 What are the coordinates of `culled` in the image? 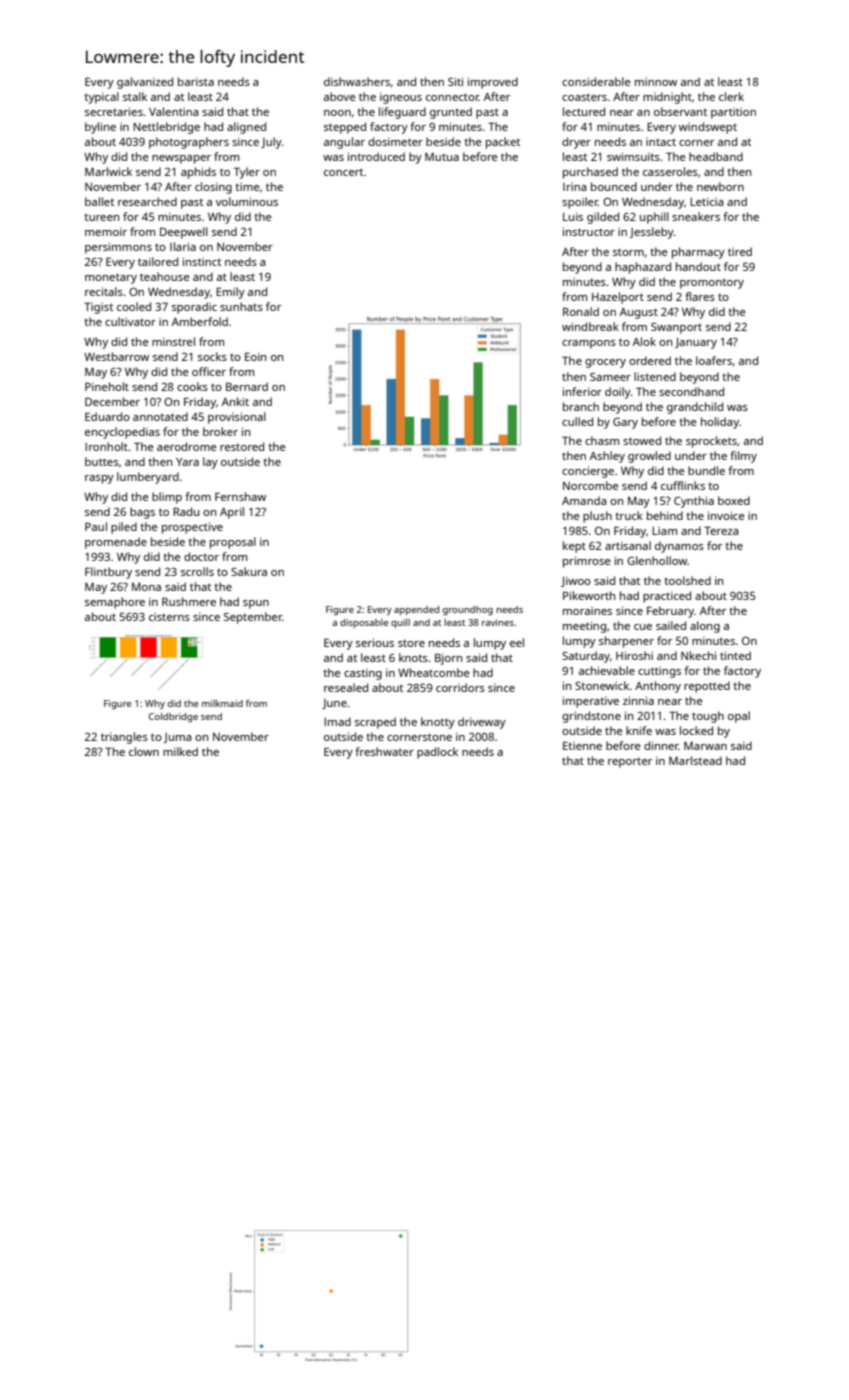 It's located at (577, 421).
